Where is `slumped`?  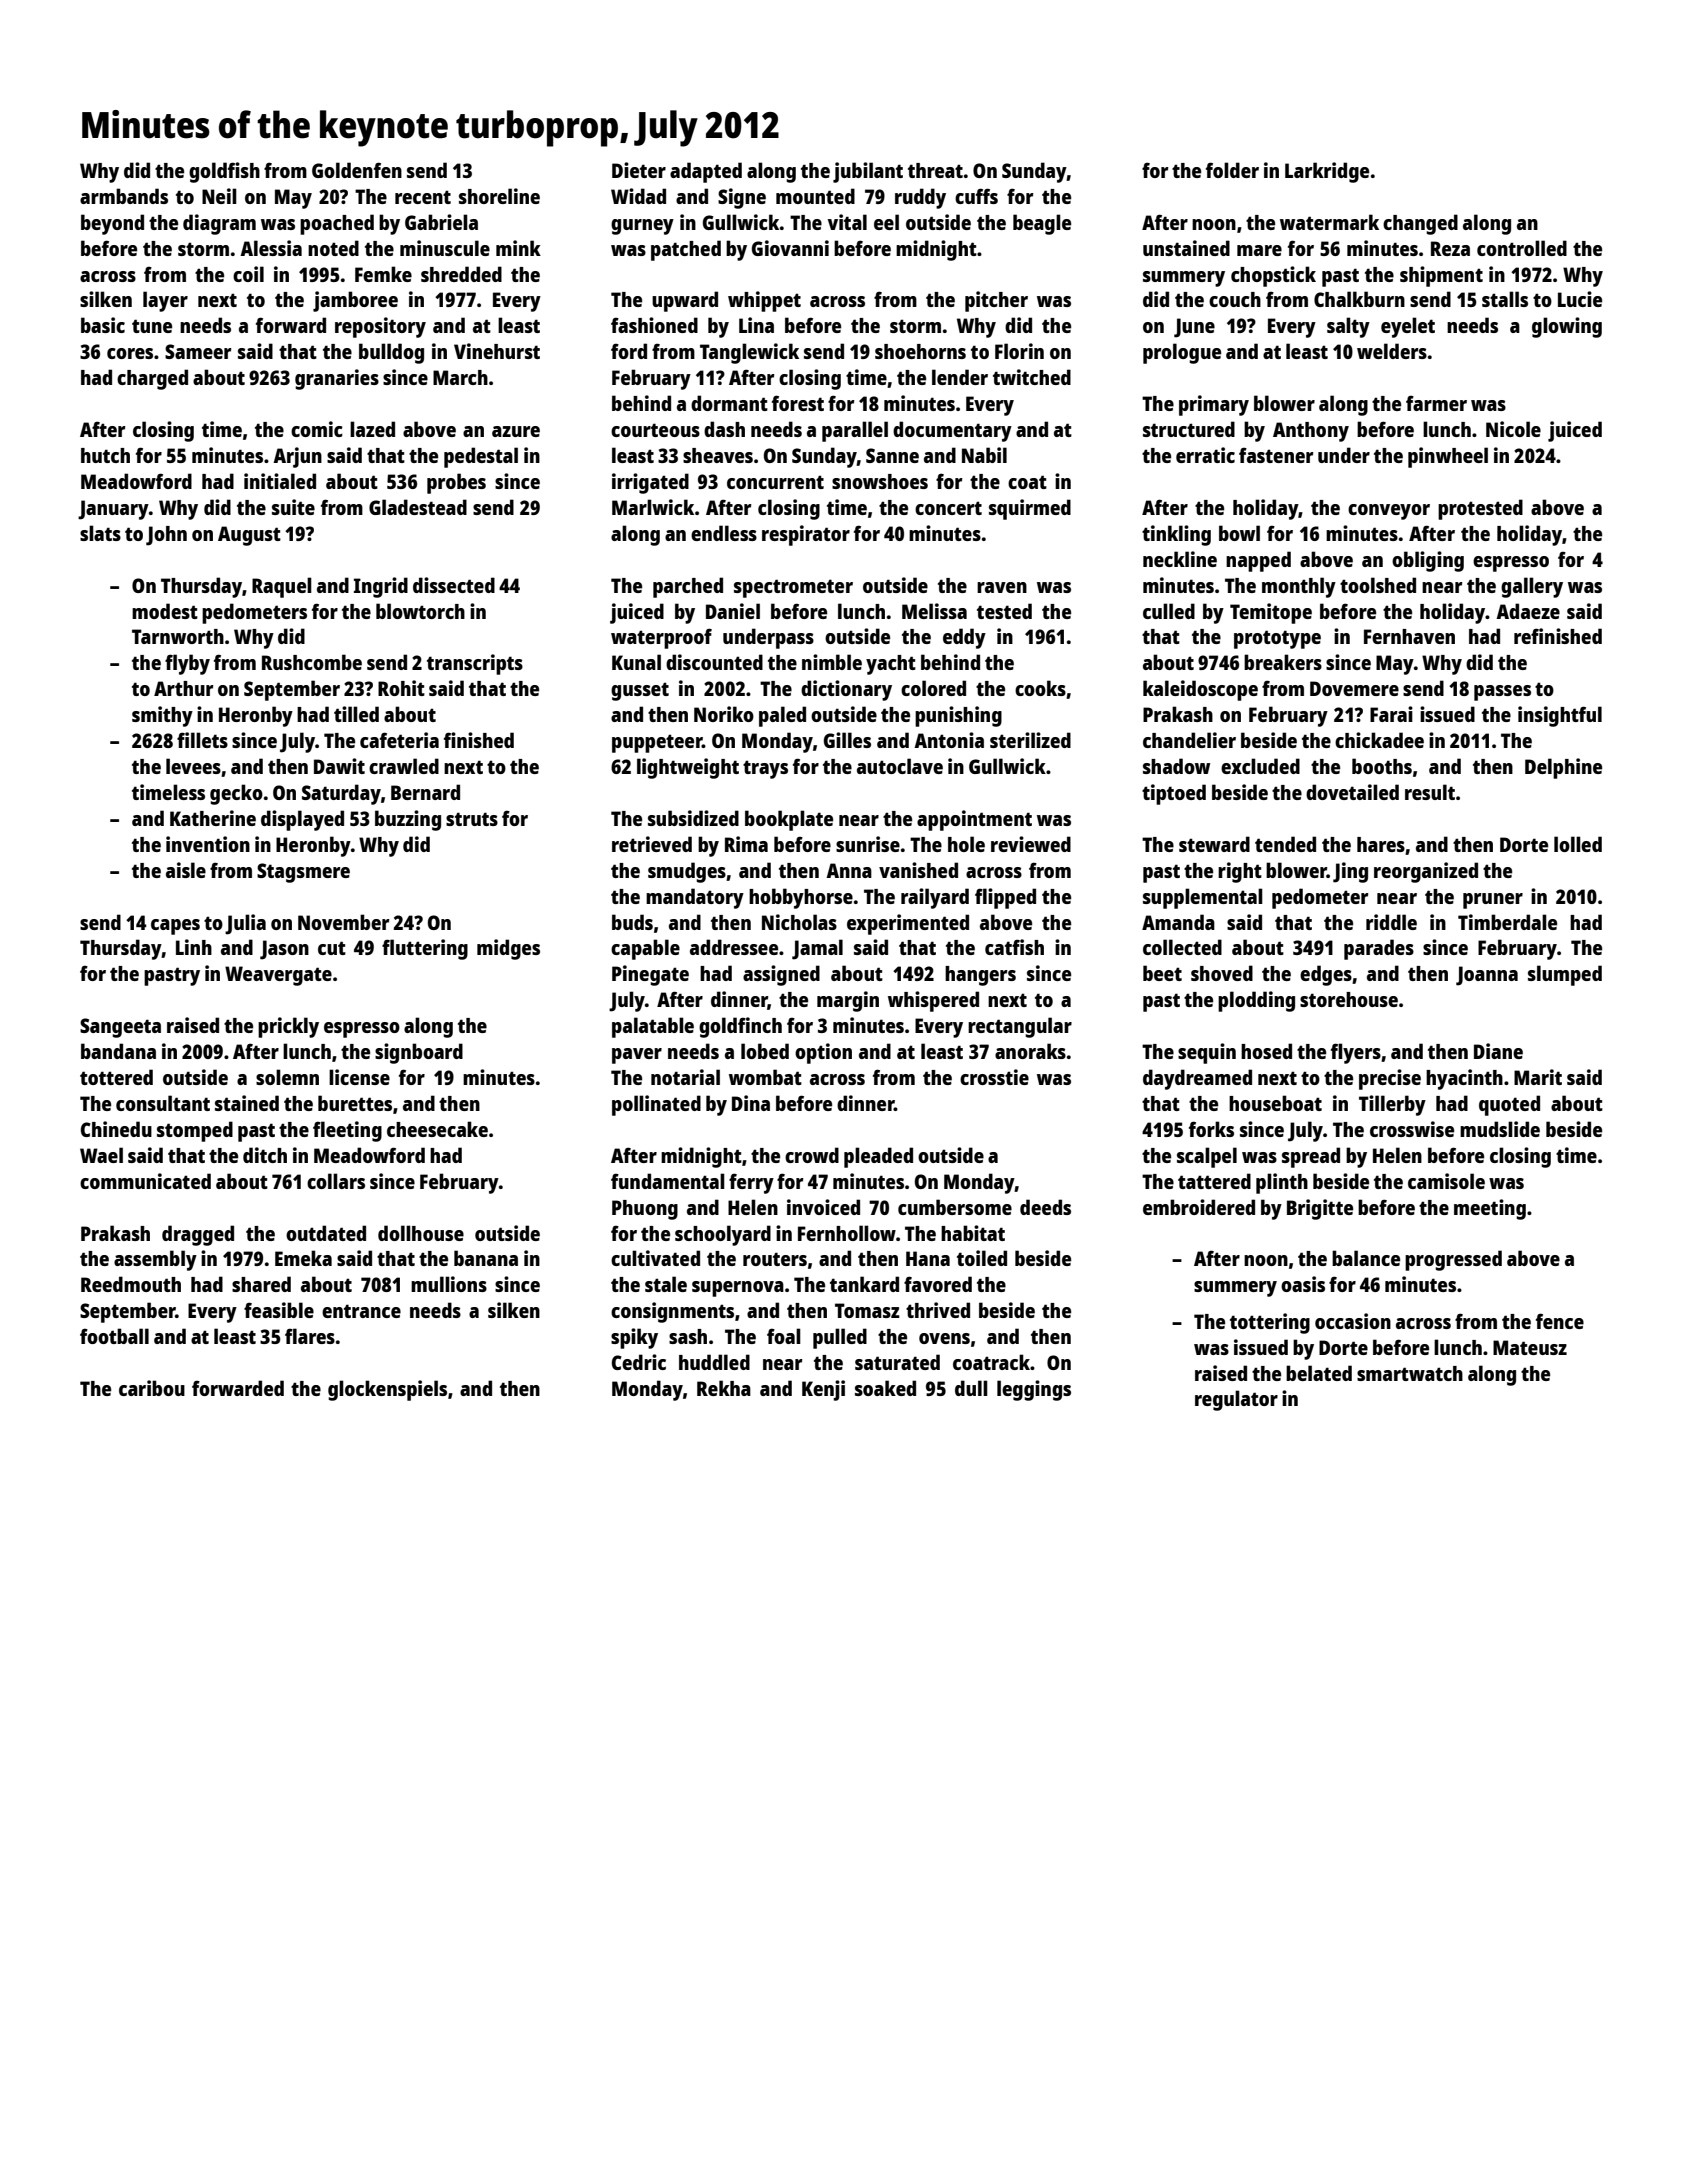 slumped is located at coordinates (1565, 975).
